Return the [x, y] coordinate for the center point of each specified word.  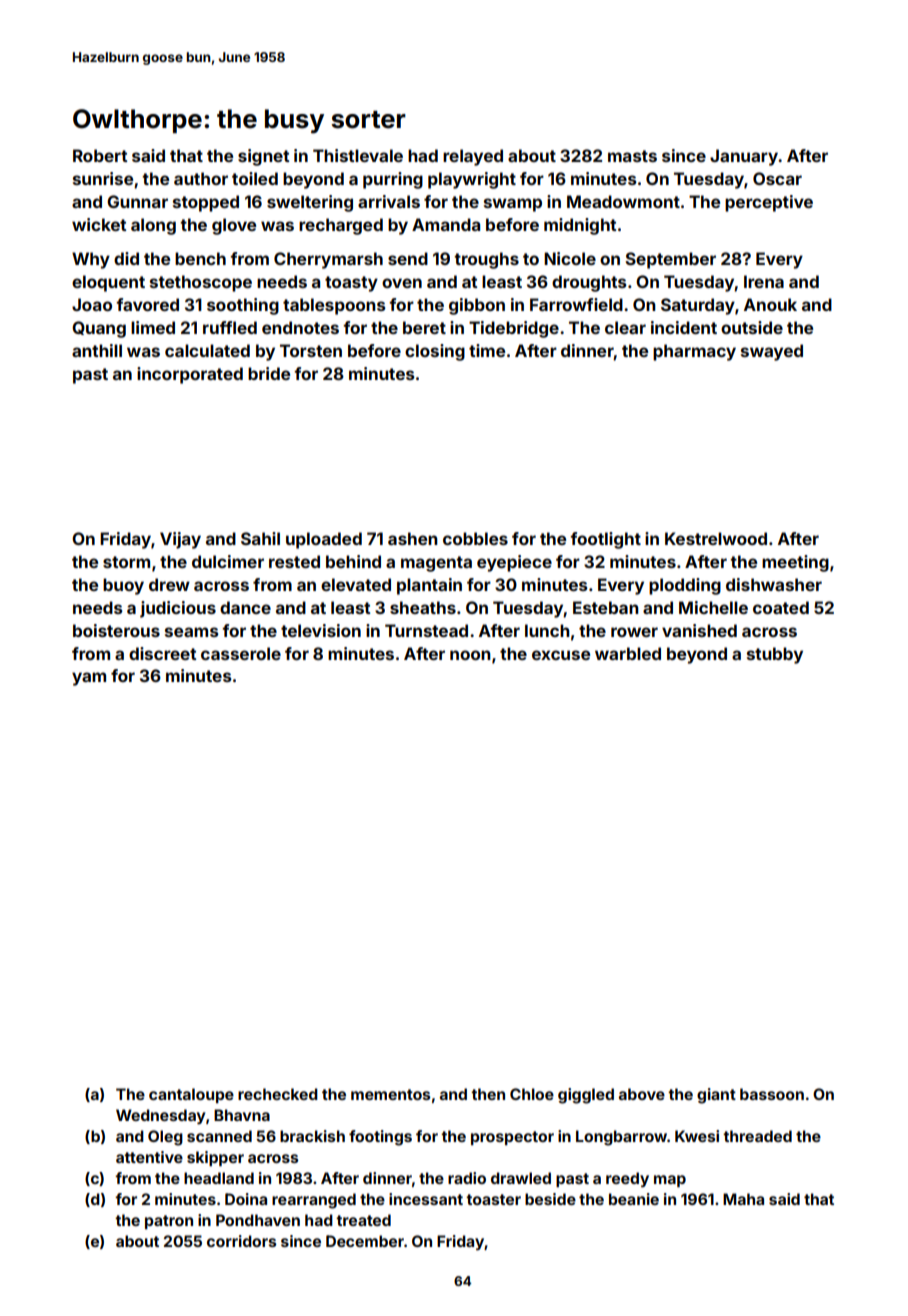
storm [126, 562]
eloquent [108, 283]
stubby [775, 655]
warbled [628, 653]
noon [470, 655]
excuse [561, 655]
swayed [772, 352]
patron [169, 1222]
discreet [162, 653]
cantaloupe [191, 1095]
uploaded [324, 540]
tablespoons [334, 306]
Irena [764, 281]
